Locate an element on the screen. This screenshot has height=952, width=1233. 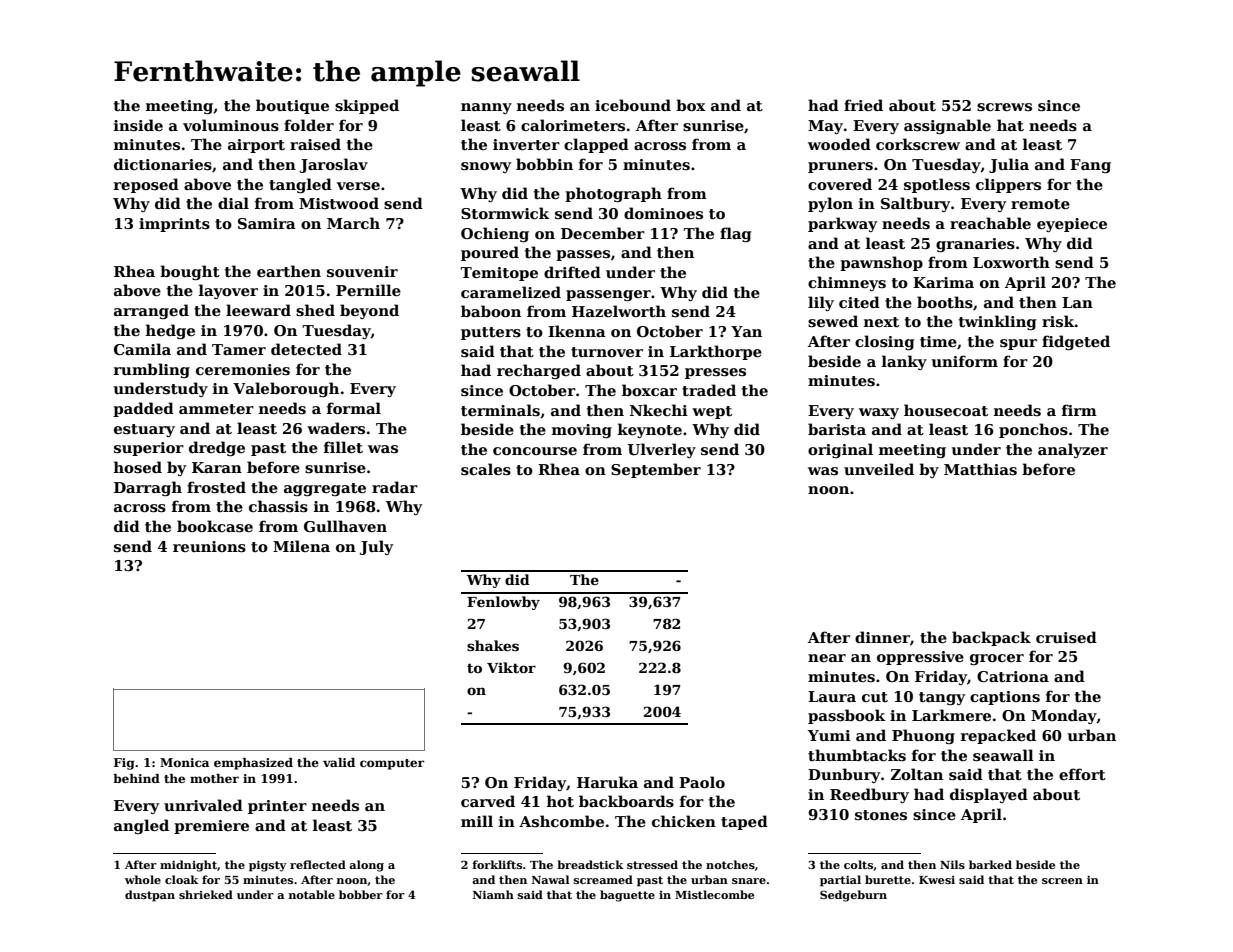
unveiled is located at coordinates (879, 469).
